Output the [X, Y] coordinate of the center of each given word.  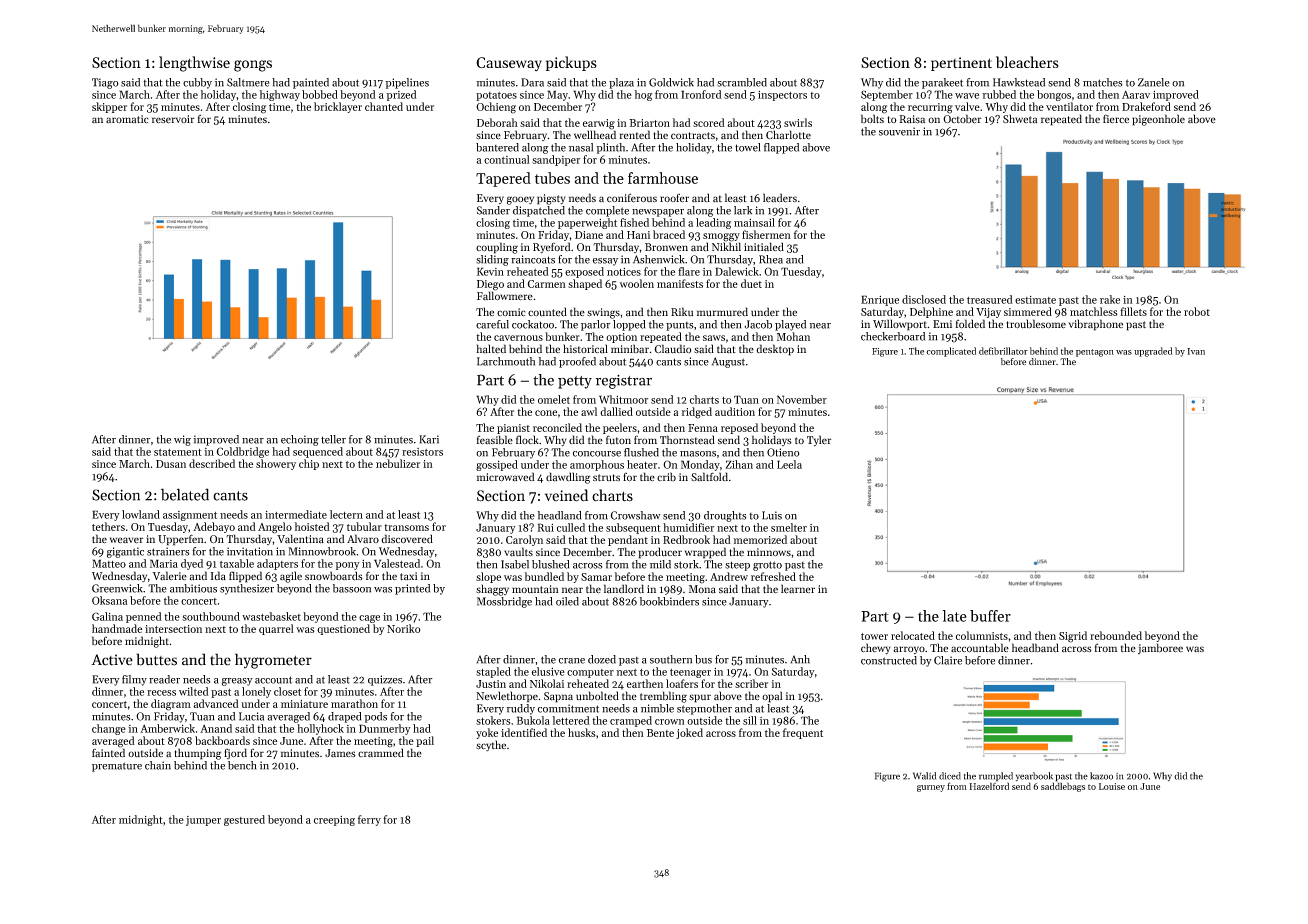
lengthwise [194, 64]
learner [798, 589]
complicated [951, 352]
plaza [621, 83]
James [340, 753]
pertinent [961, 64]
